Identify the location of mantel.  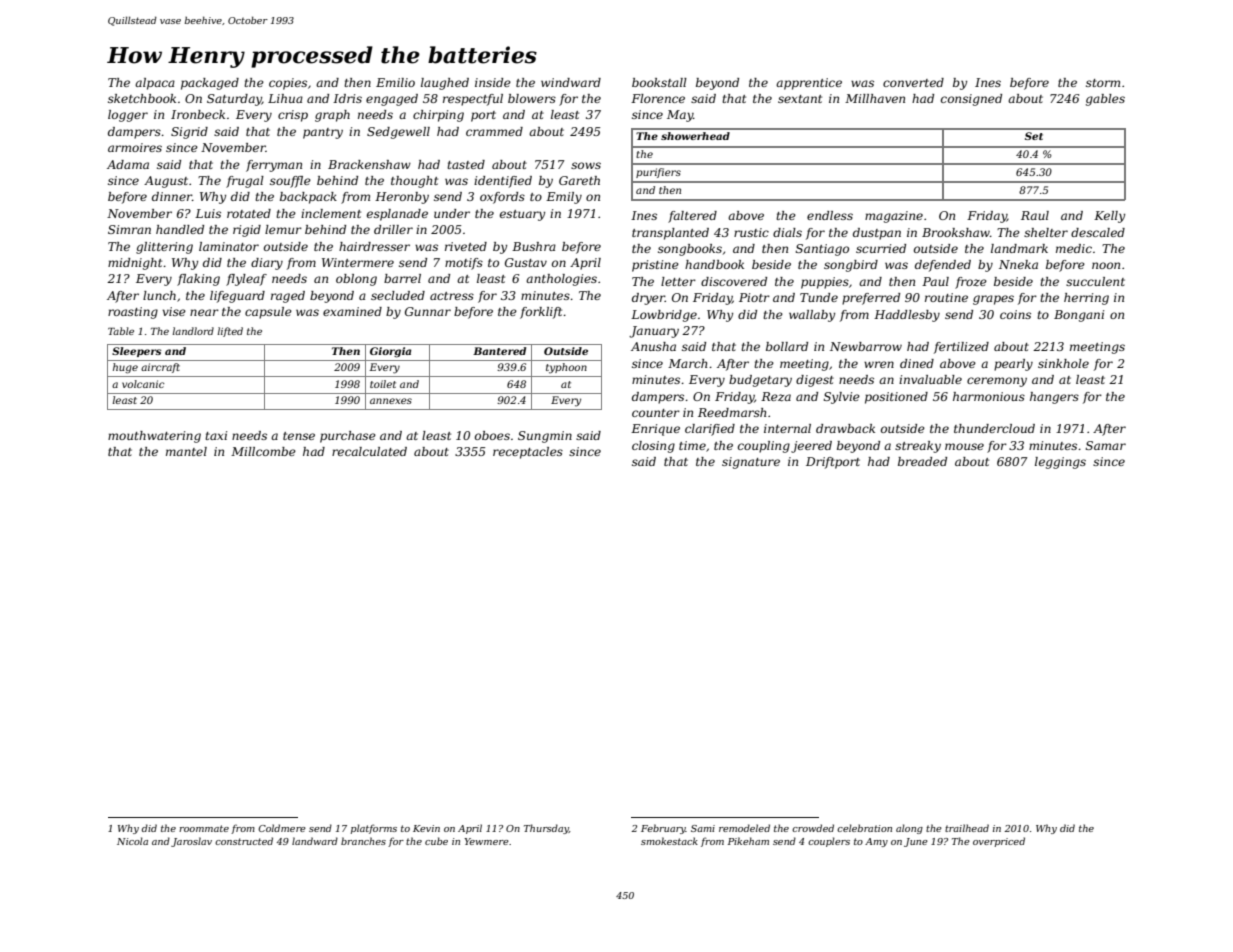
(186, 451).
